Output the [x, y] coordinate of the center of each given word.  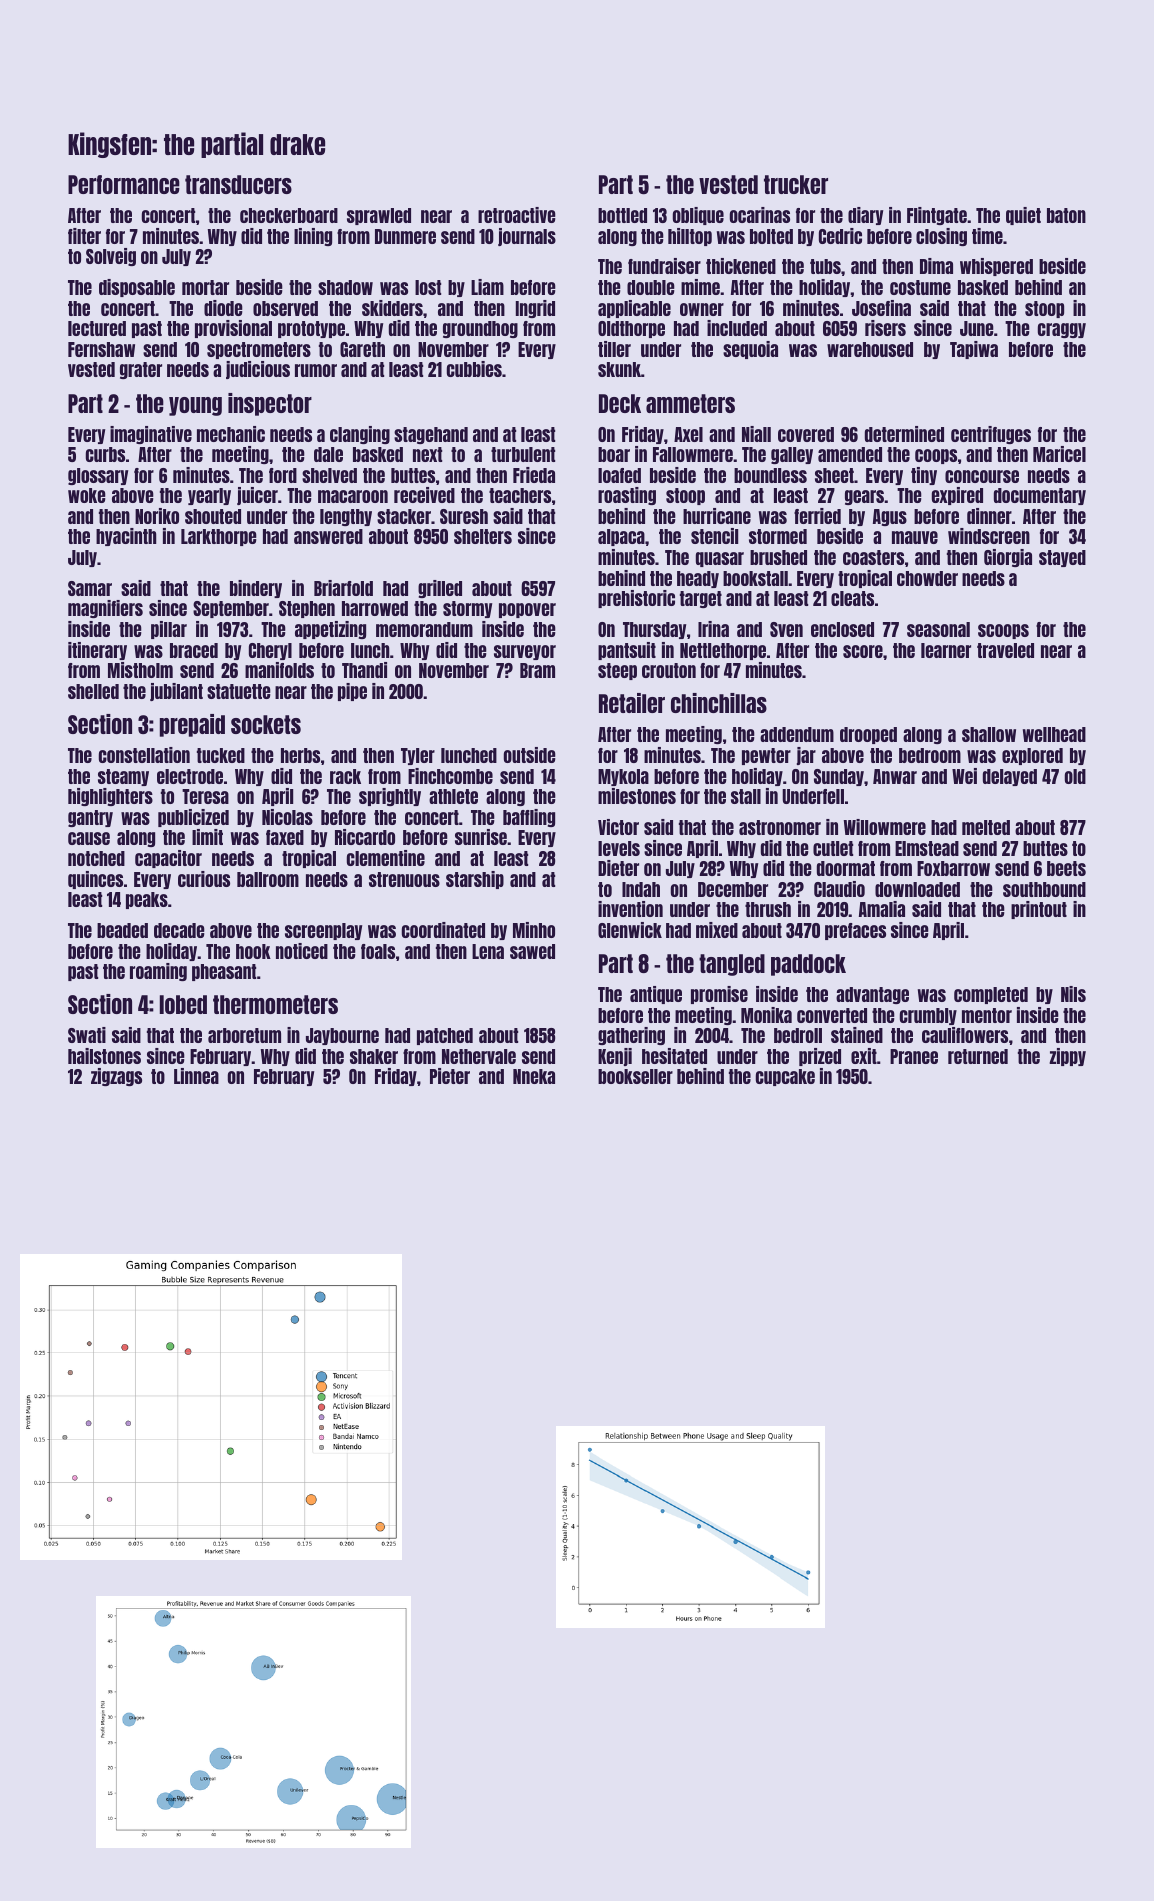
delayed [1010, 777]
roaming [158, 972]
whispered [996, 267]
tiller [614, 349]
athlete [453, 796]
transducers [238, 184]
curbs [105, 454]
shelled [93, 691]
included [737, 328]
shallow [989, 734]
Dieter [618, 868]
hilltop [690, 237]
